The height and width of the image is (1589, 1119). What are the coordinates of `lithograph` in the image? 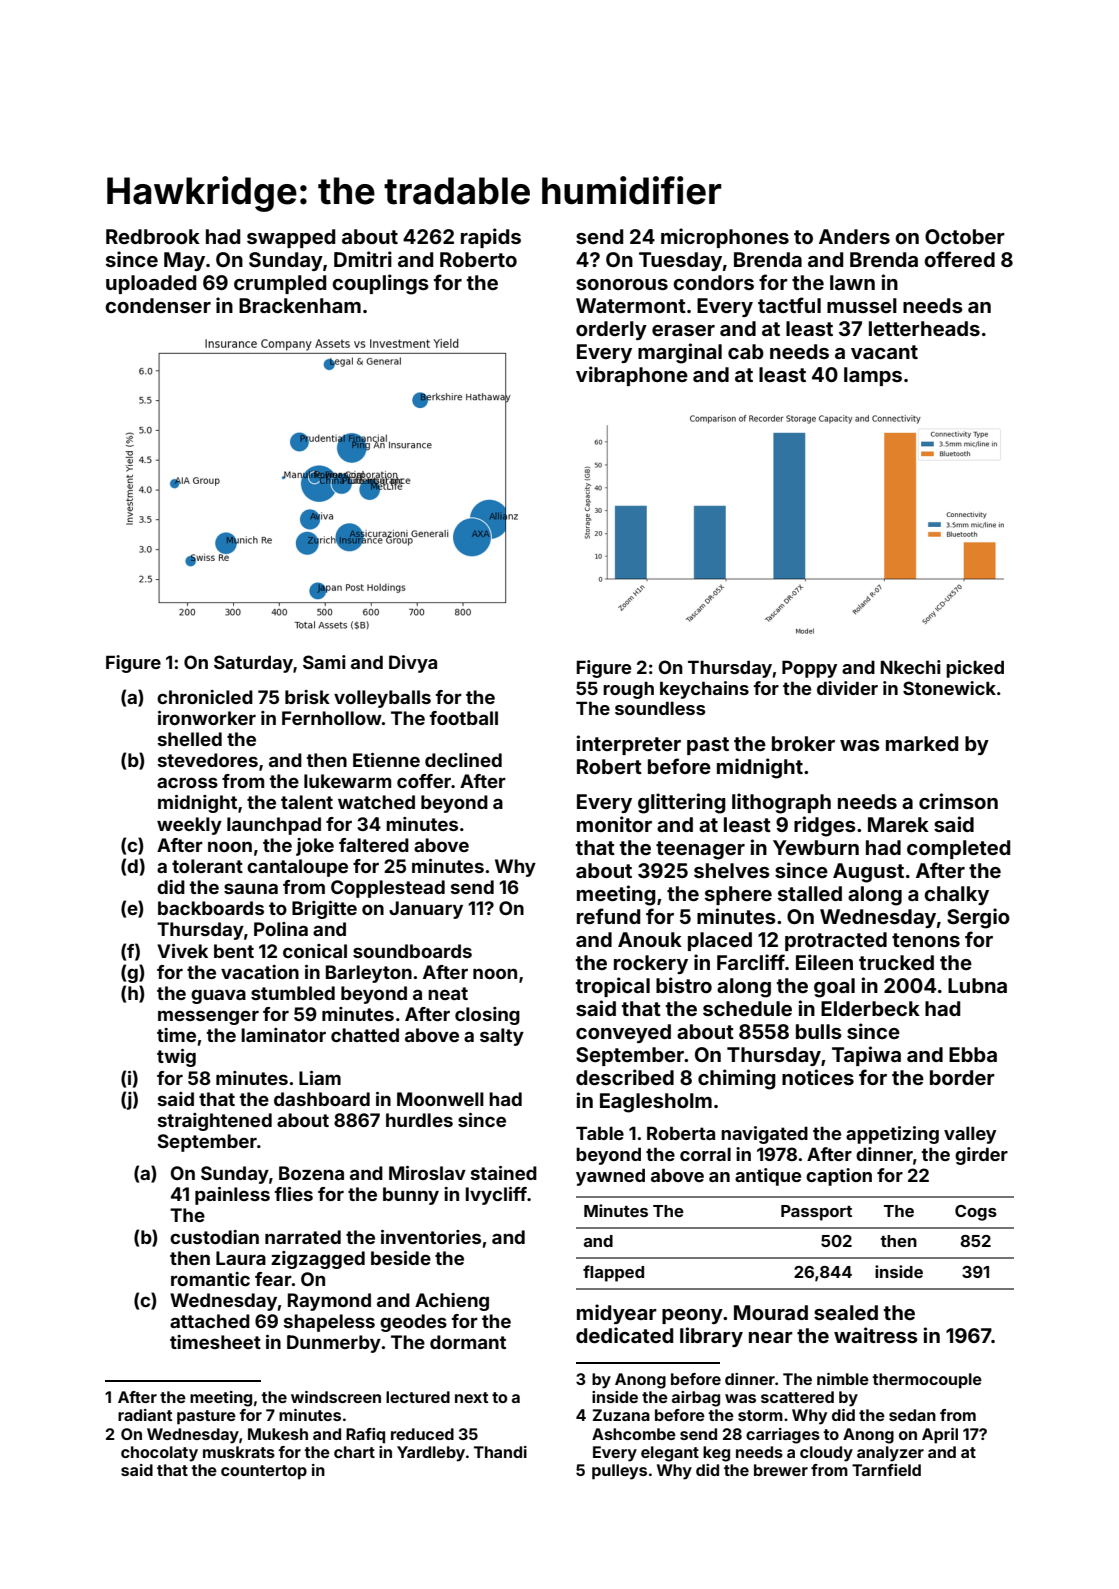 It's located at (781, 803).
